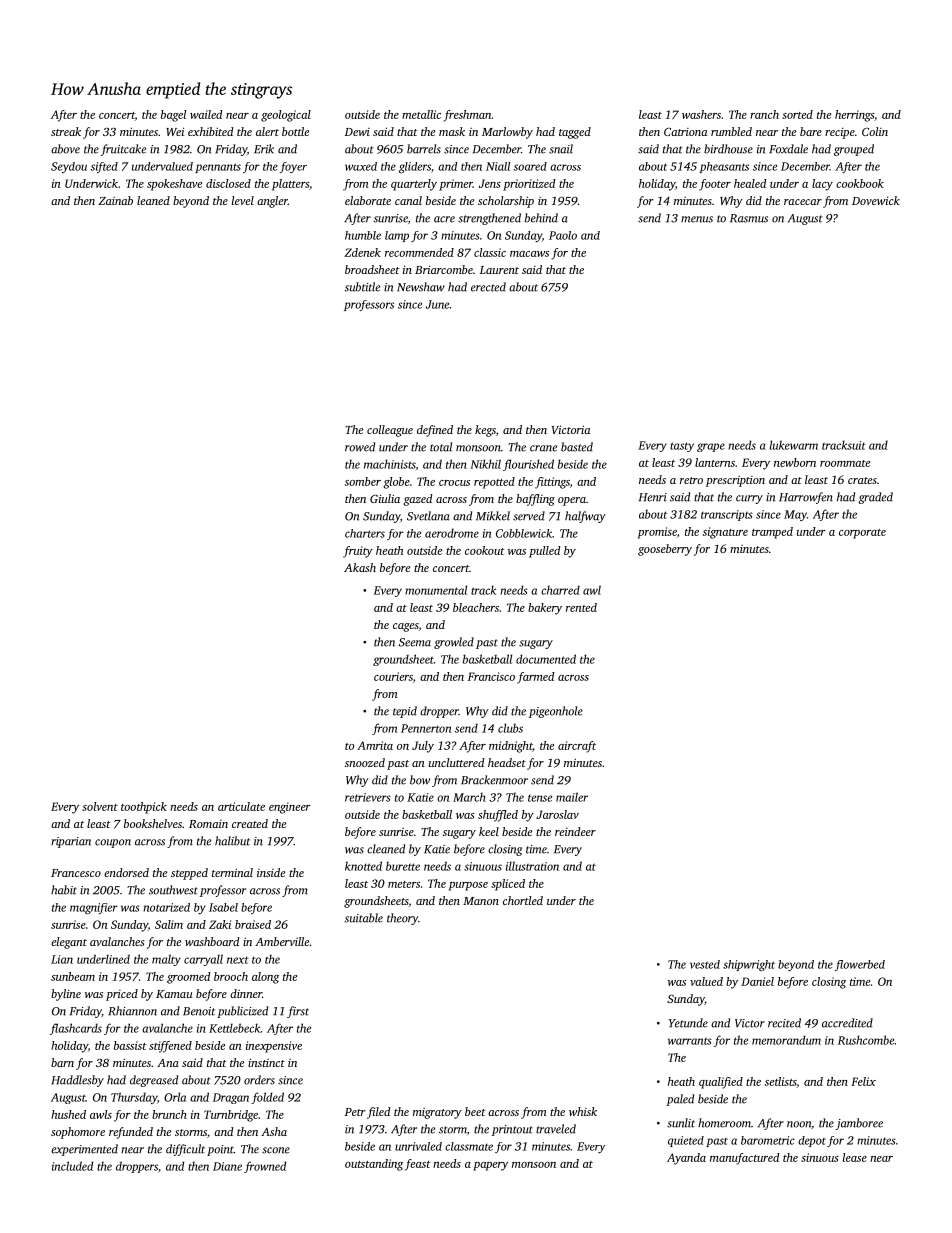  I want to click on Dovewick, so click(876, 200).
